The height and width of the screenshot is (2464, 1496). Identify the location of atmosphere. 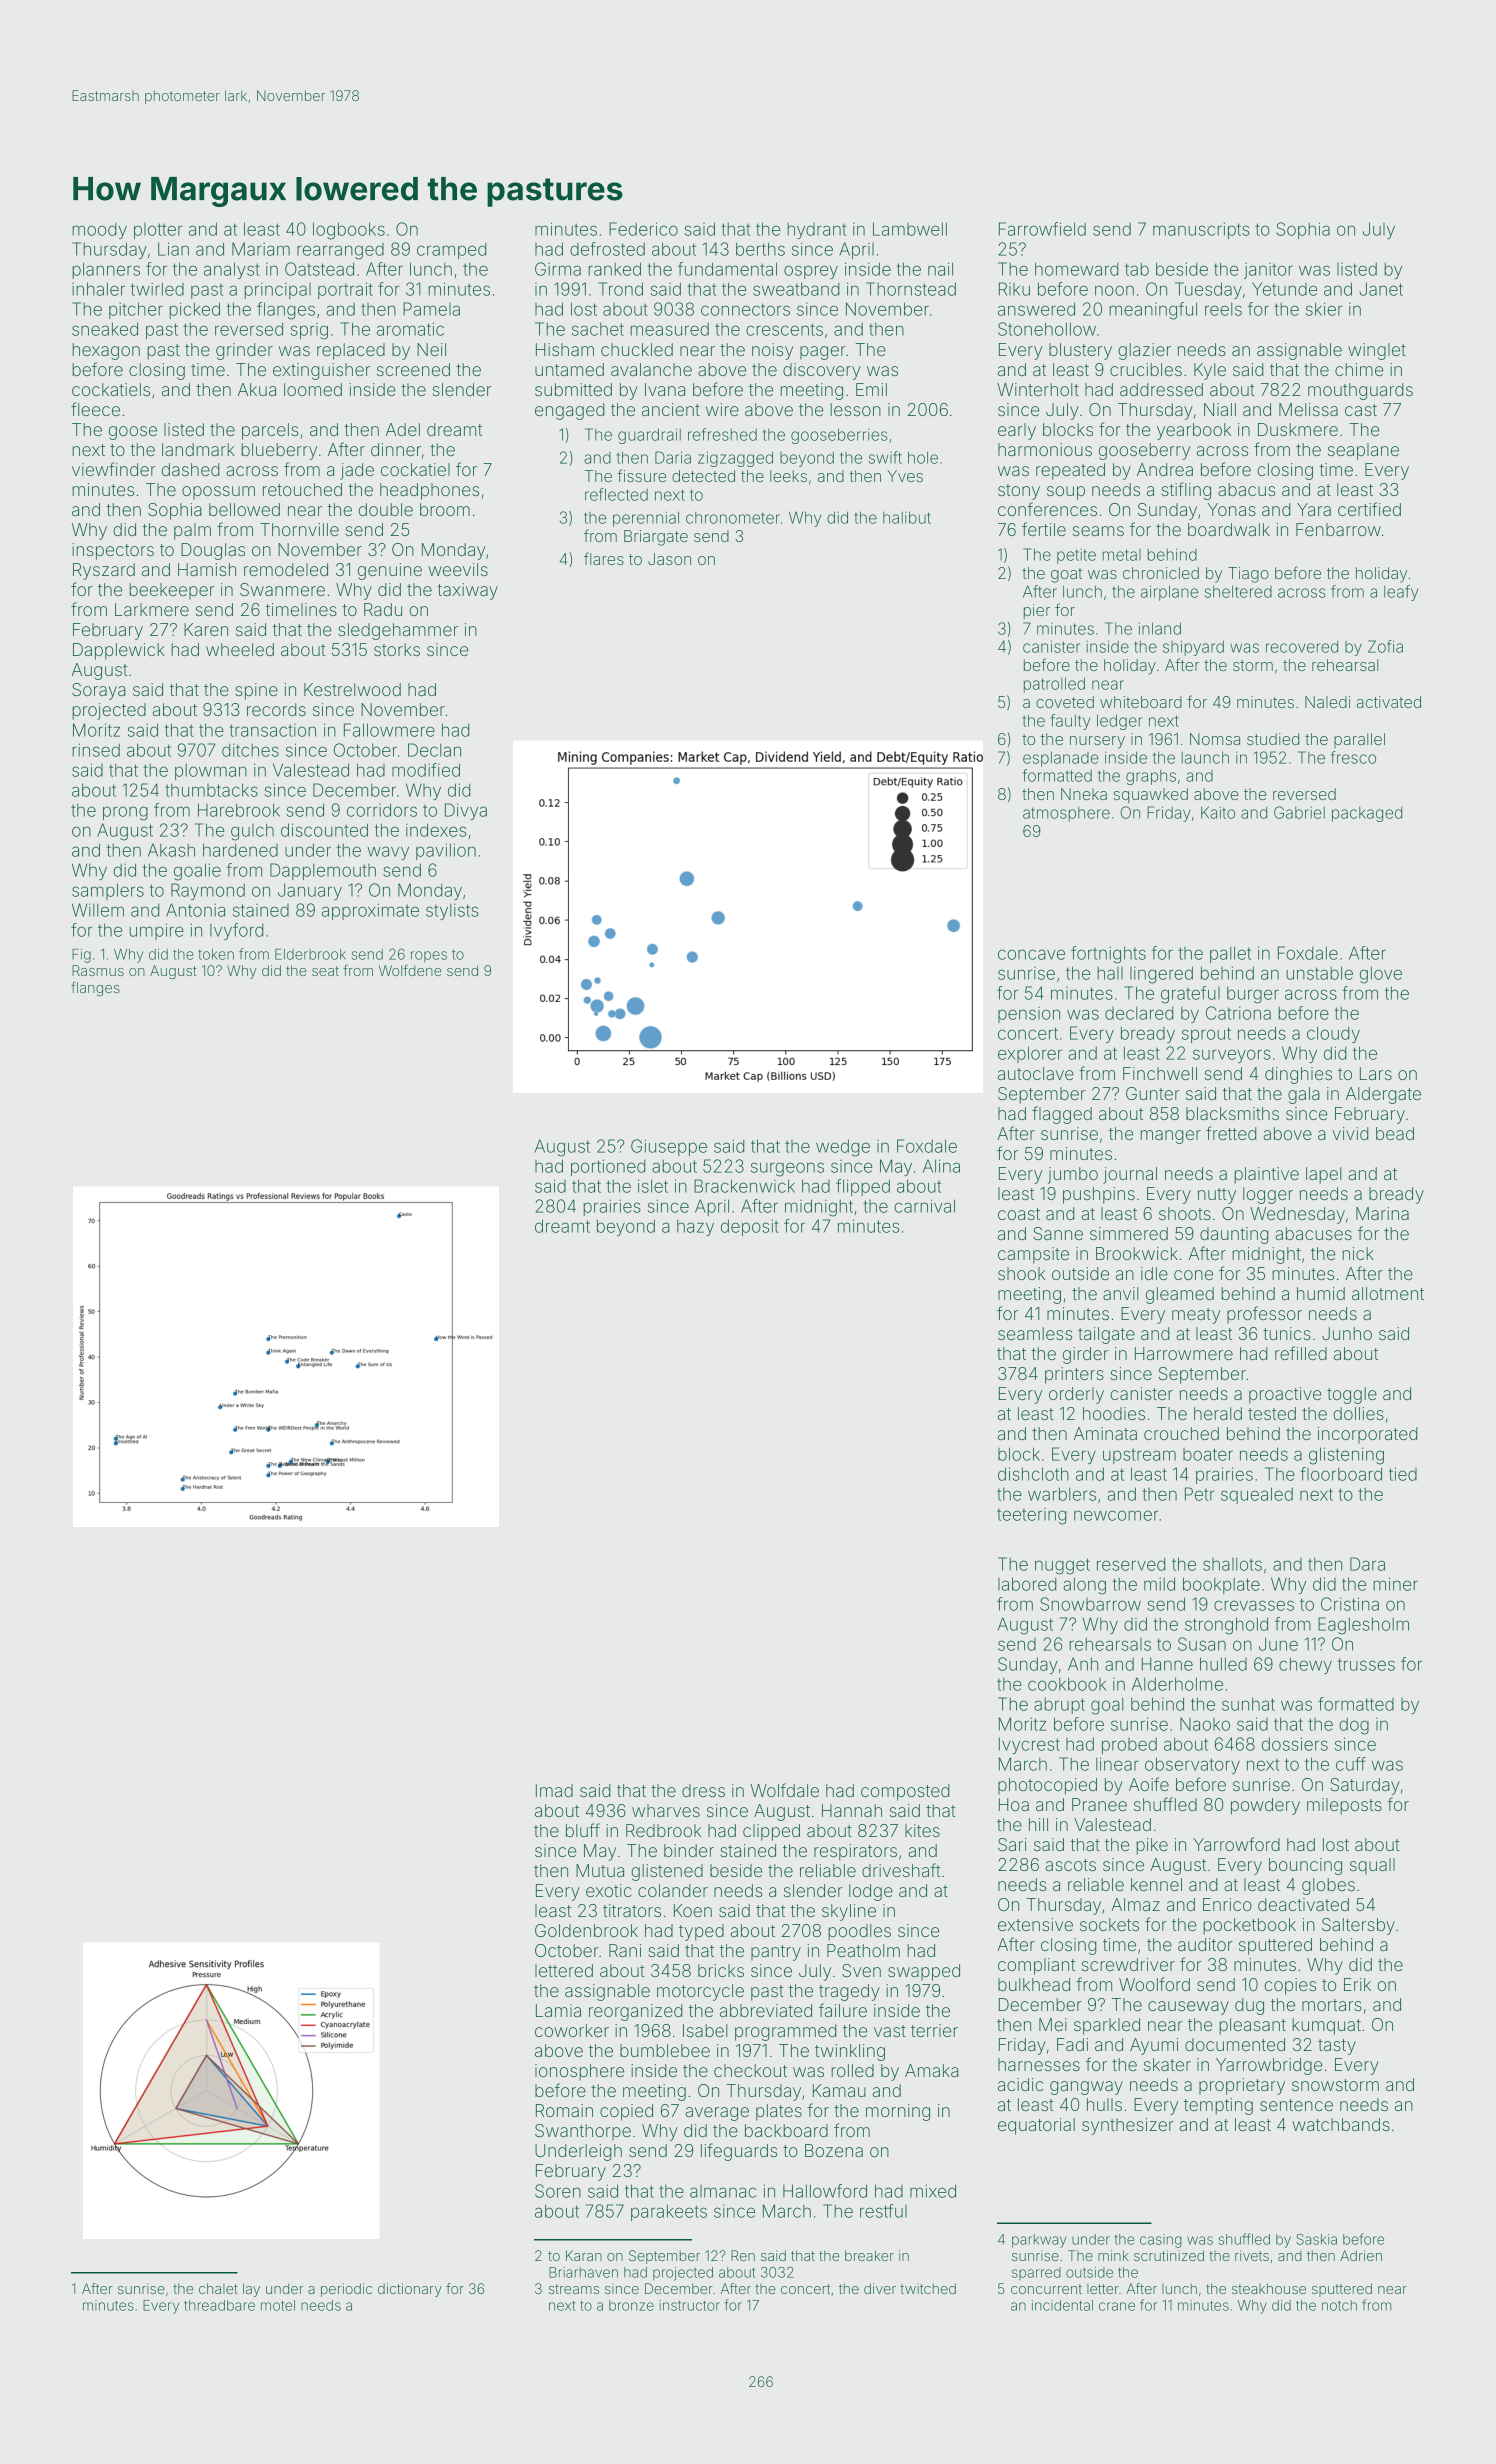
(1066, 814).
